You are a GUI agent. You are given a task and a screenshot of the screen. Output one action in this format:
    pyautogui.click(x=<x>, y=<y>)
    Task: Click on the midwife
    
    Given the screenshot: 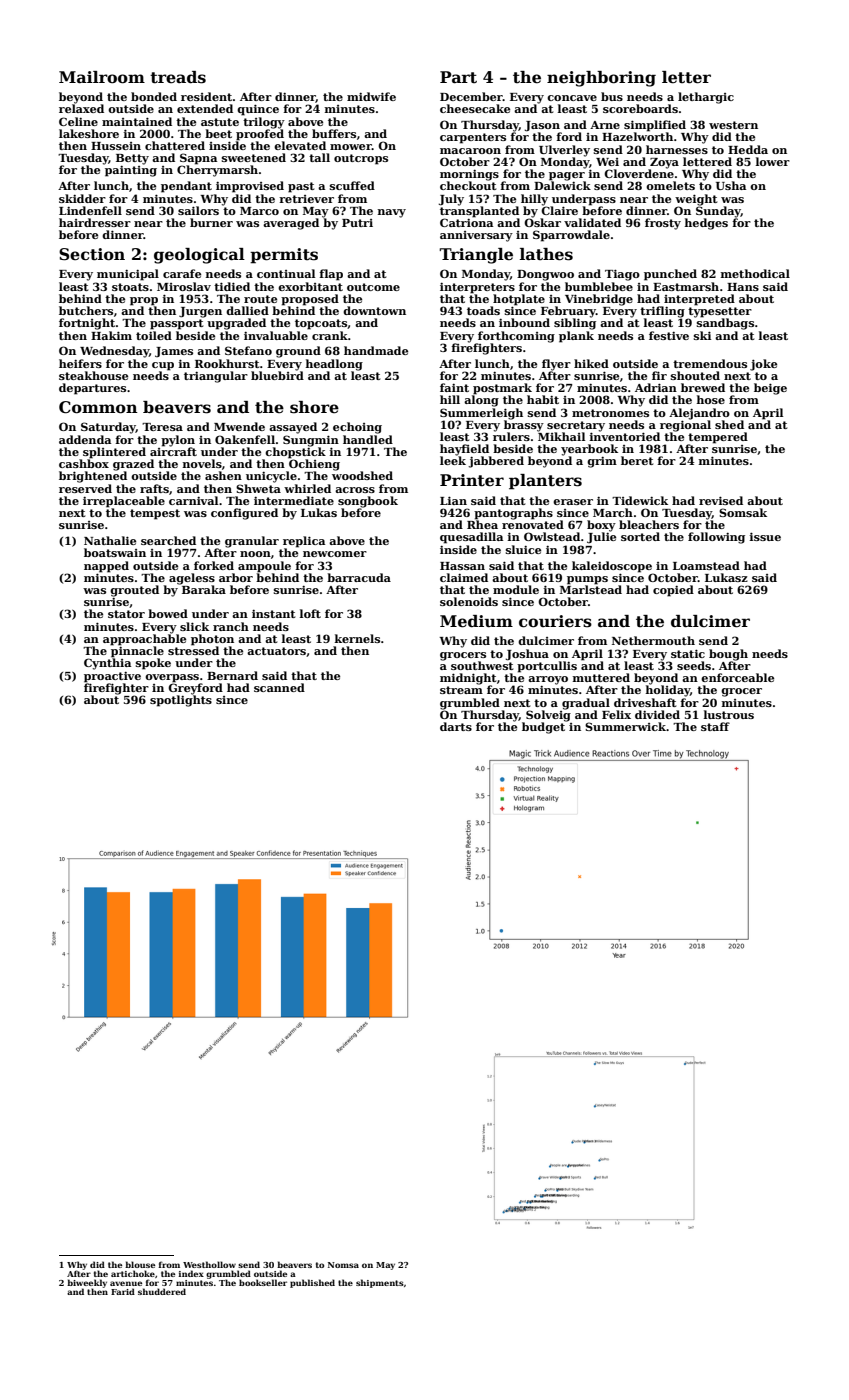 What is the action you would take?
    pyautogui.click(x=371, y=96)
